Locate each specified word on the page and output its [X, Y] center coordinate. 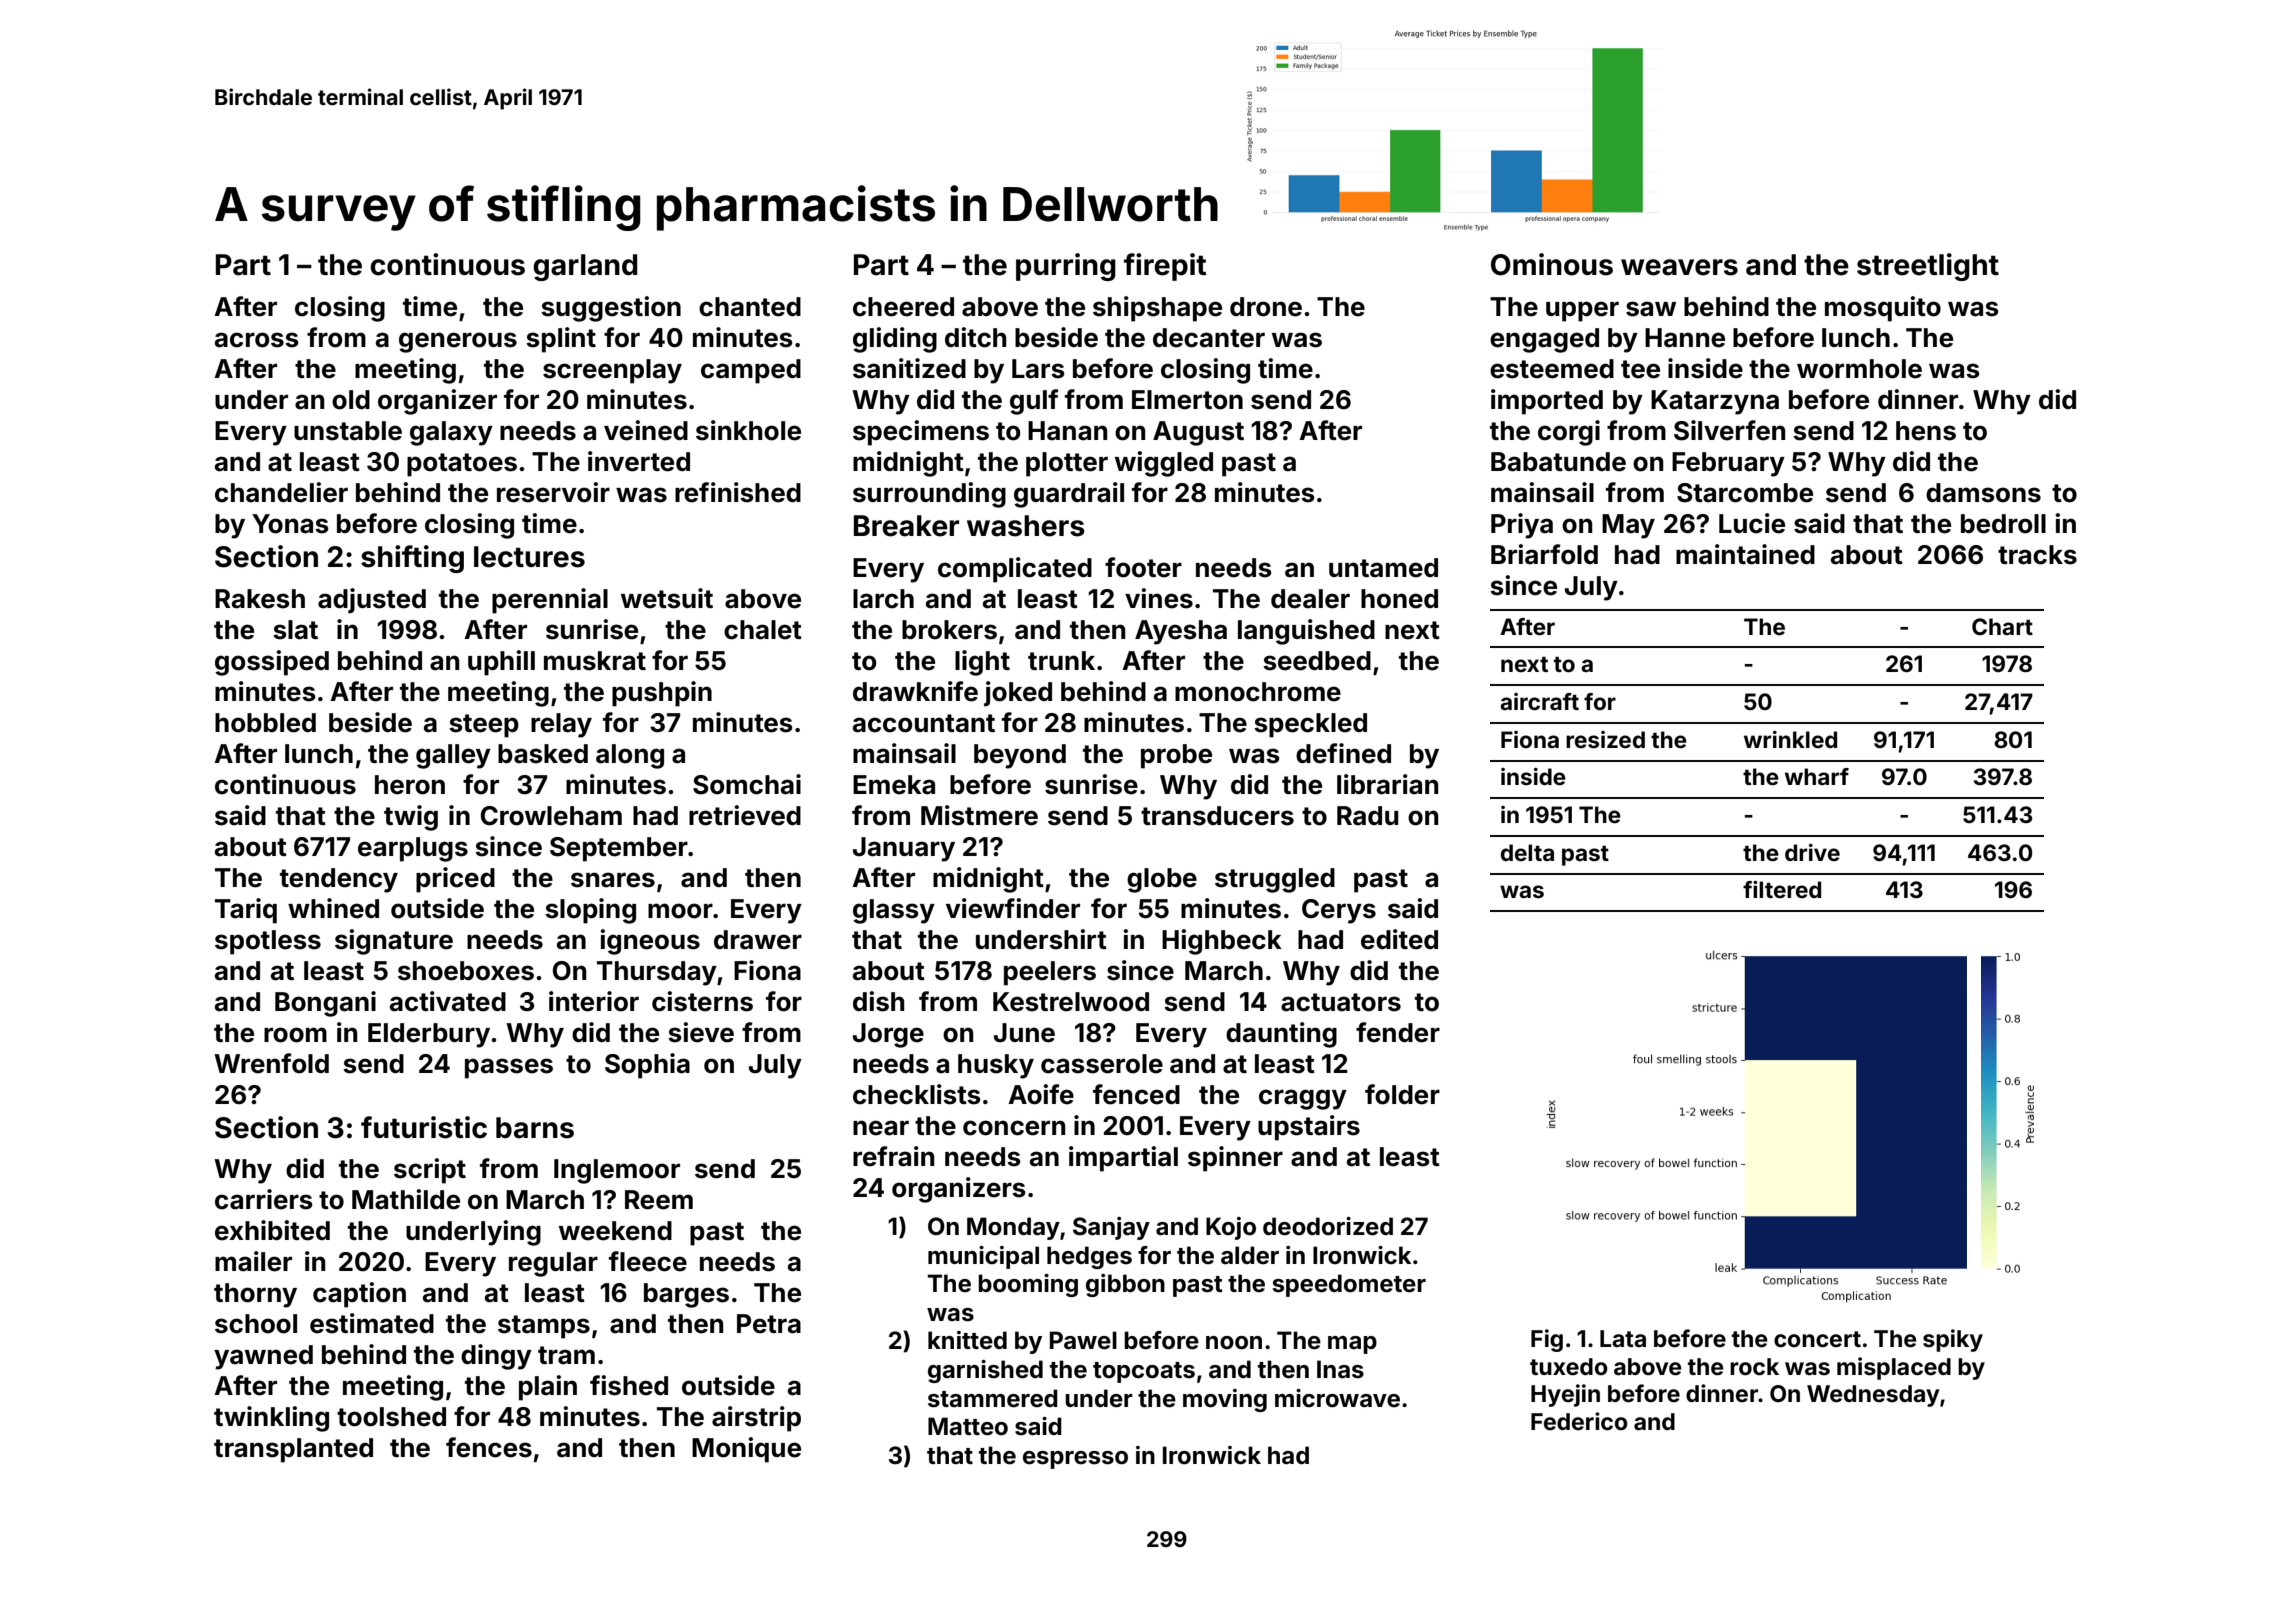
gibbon [1125, 1285]
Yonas [290, 524]
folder [1402, 1094]
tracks [2037, 555]
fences [489, 1447]
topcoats [1144, 1372]
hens [1926, 431]
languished [1306, 632]
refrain [894, 1156]
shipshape [1157, 309]
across [257, 340]
